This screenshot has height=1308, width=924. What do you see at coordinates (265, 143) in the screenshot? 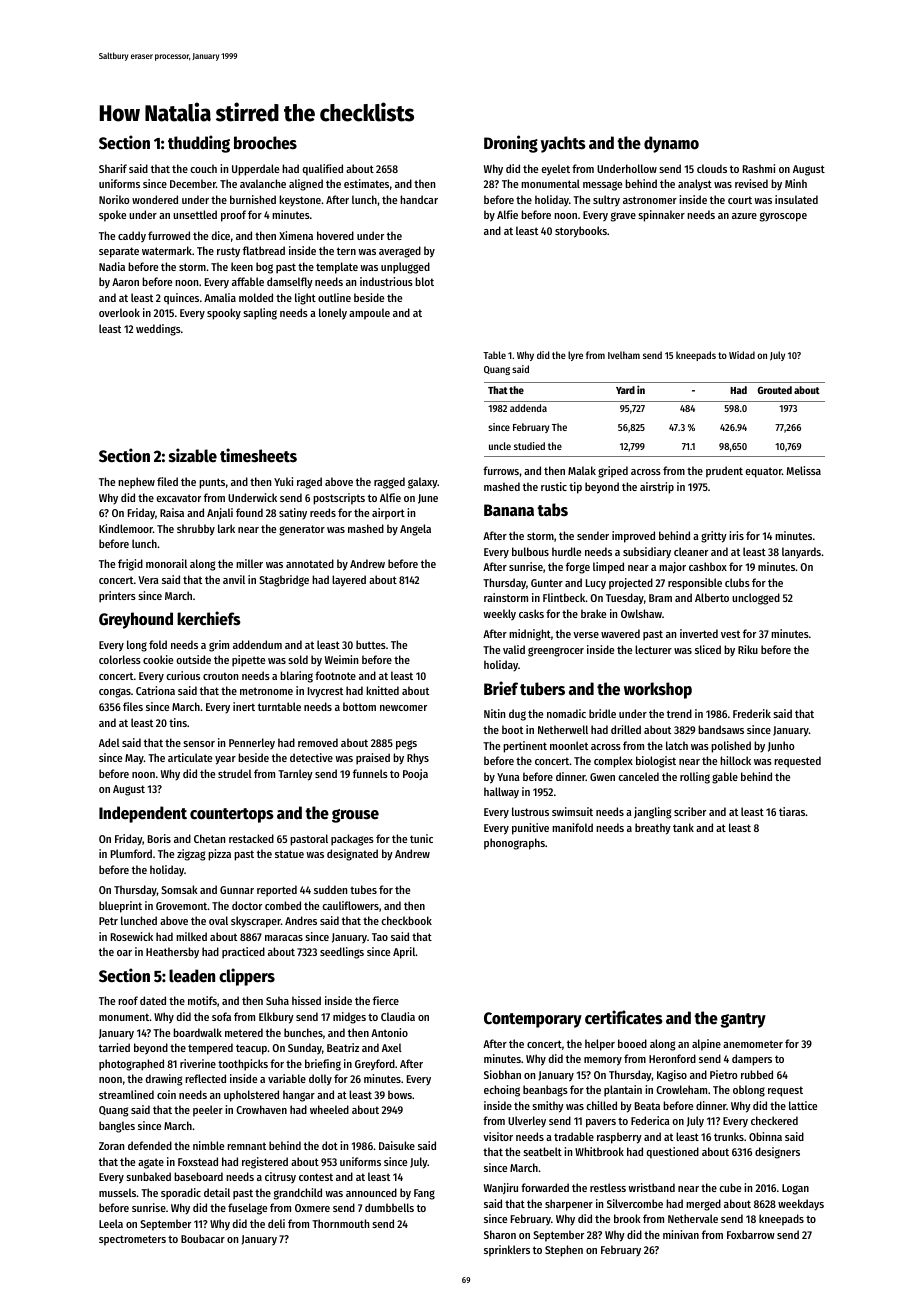
I see `brooches` at bounding box center [265, 143].
